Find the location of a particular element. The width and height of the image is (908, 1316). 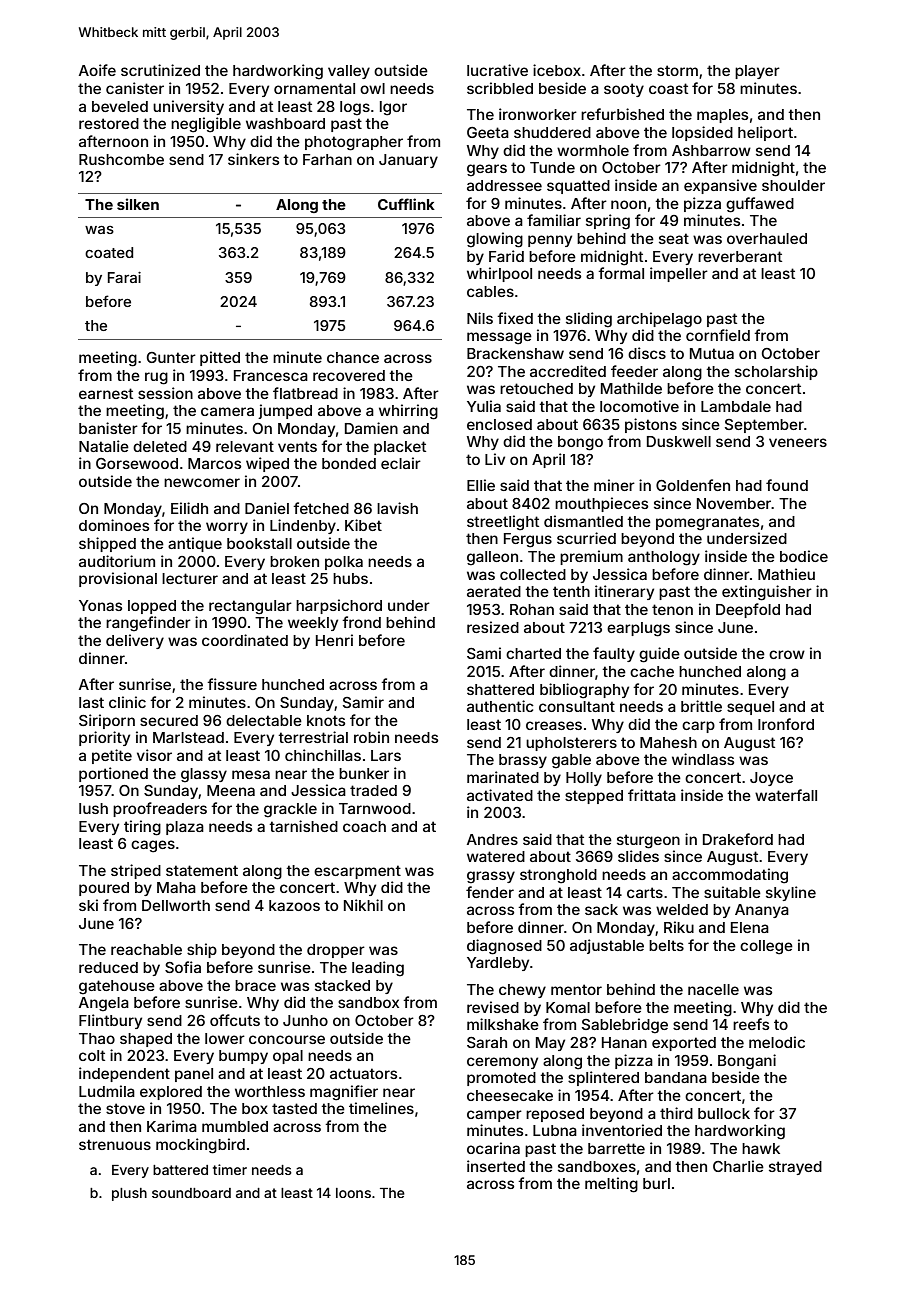

stronghold is located at coordinates (558, 876).
